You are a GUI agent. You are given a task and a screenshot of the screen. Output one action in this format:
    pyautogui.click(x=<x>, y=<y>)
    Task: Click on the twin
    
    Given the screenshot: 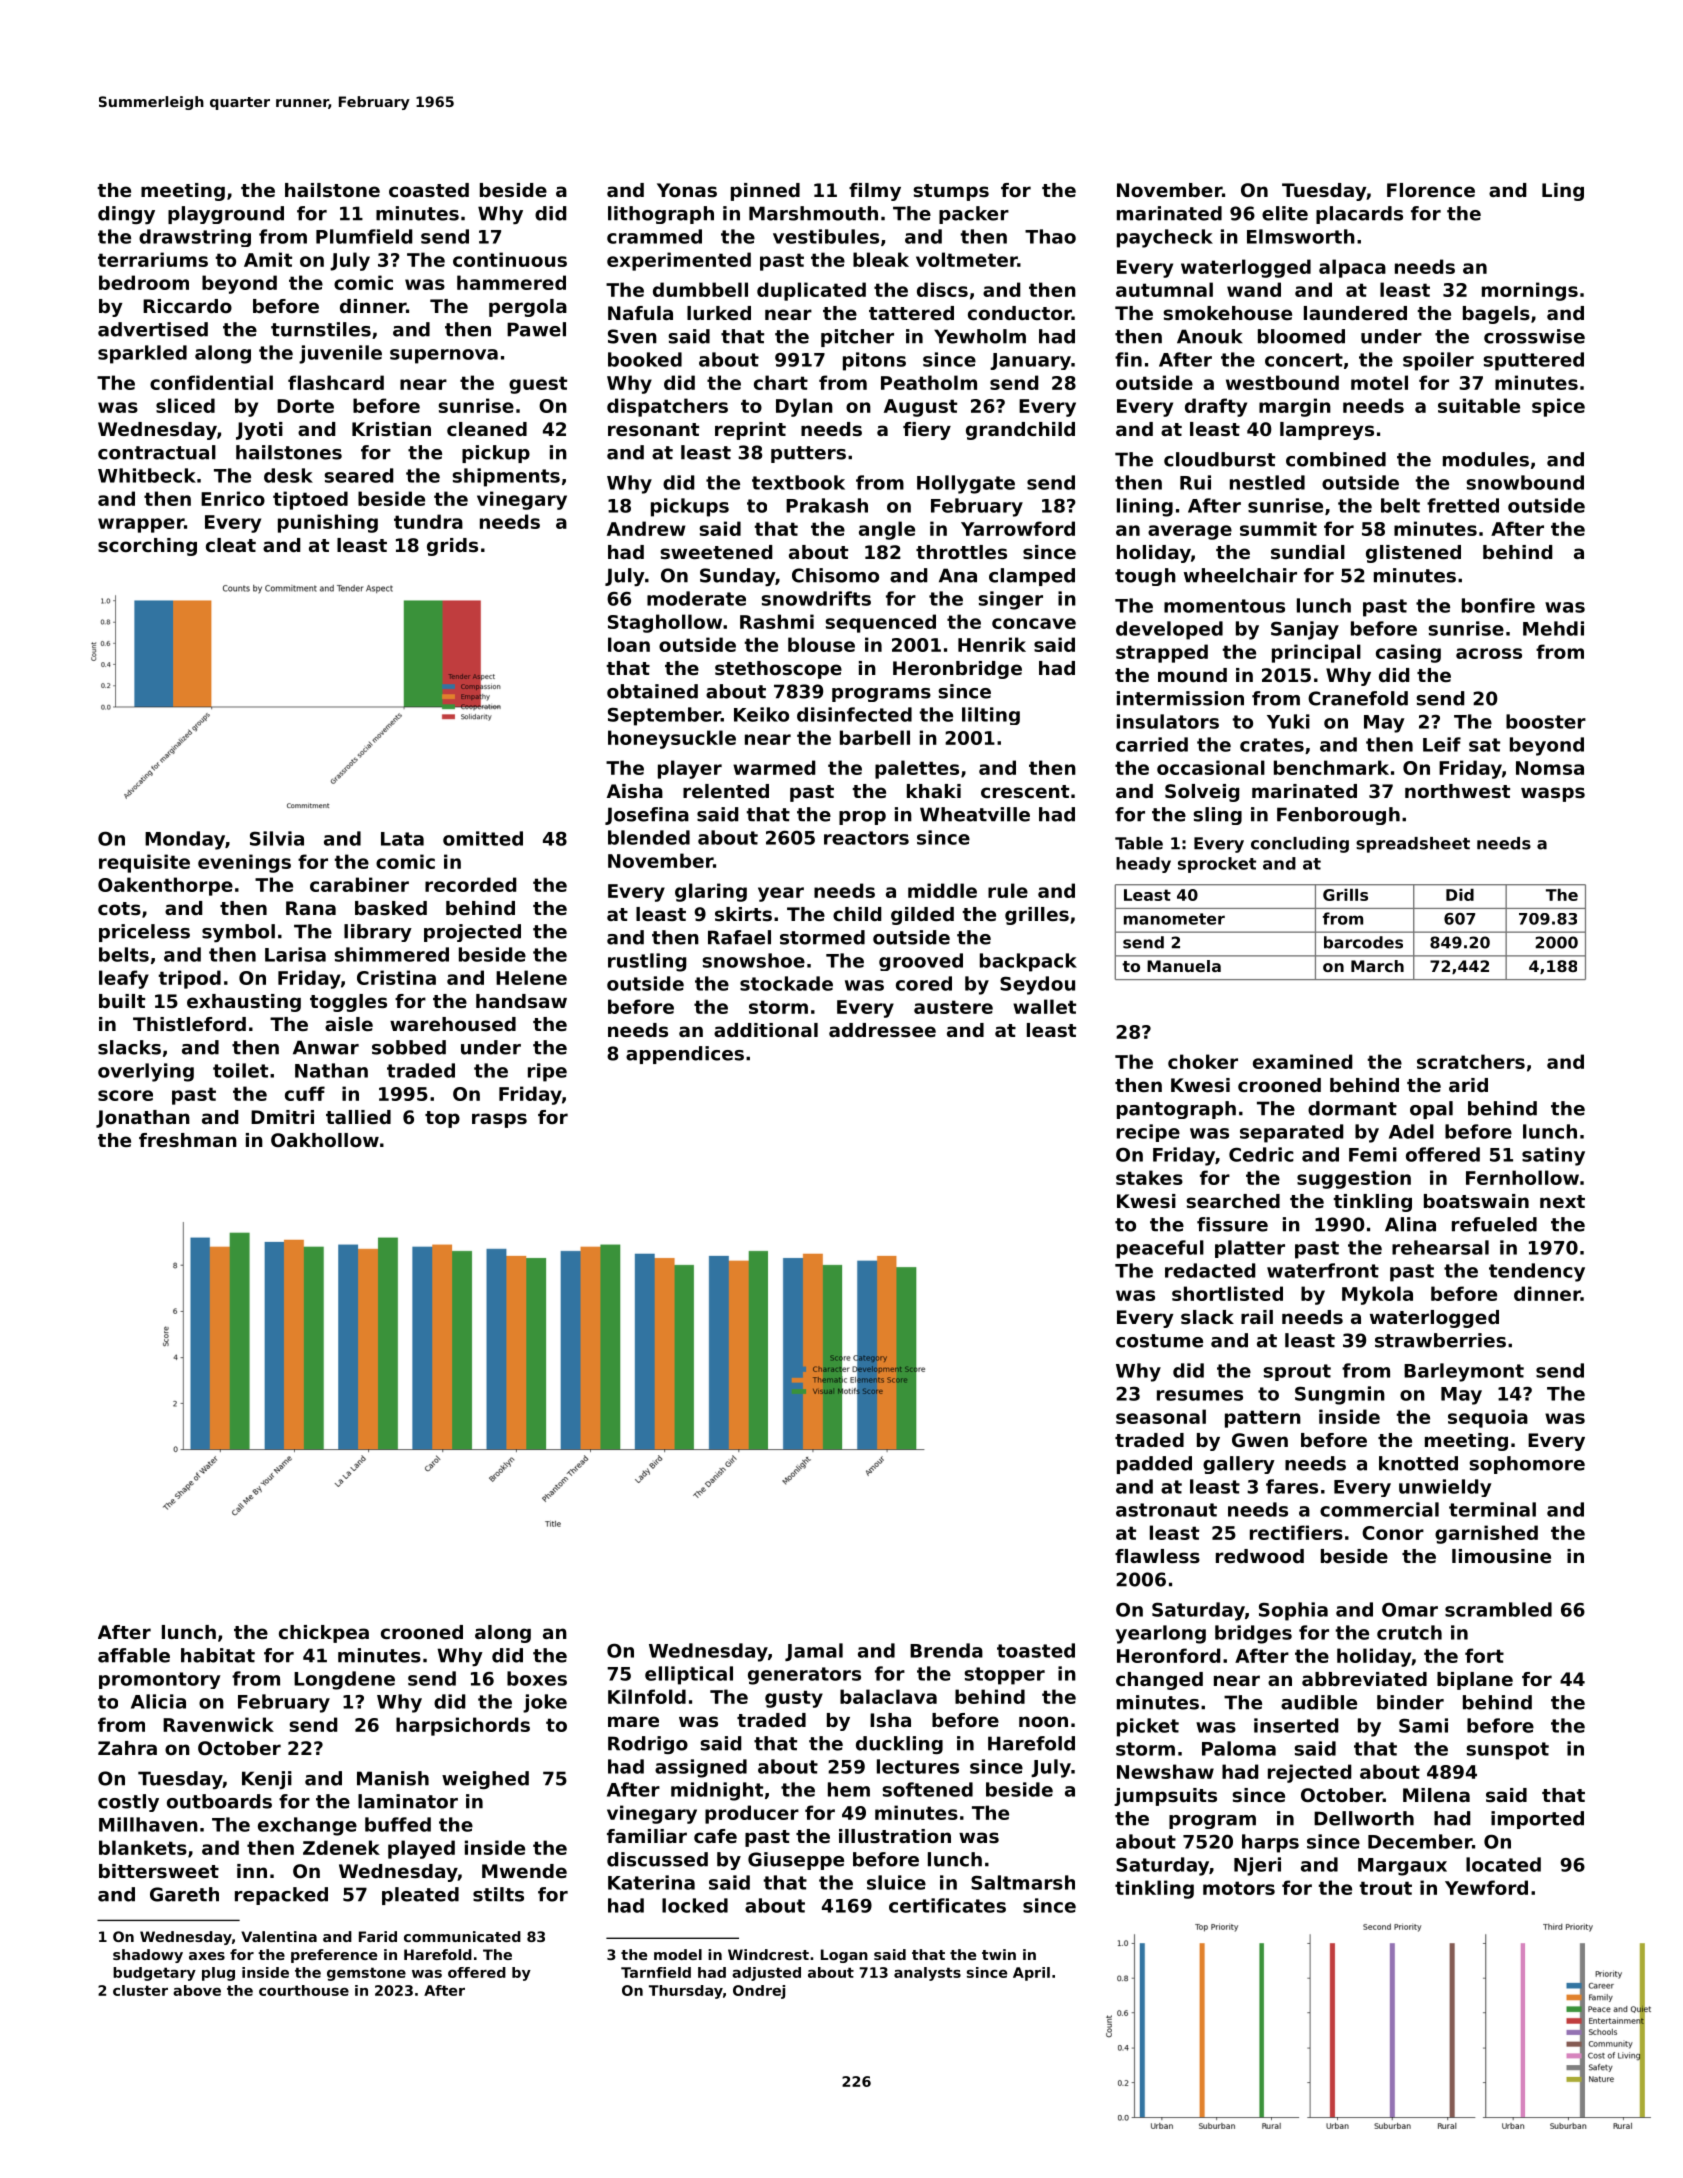 What is the action you would take?
    pyautogui.click(x=999, y=1954)
